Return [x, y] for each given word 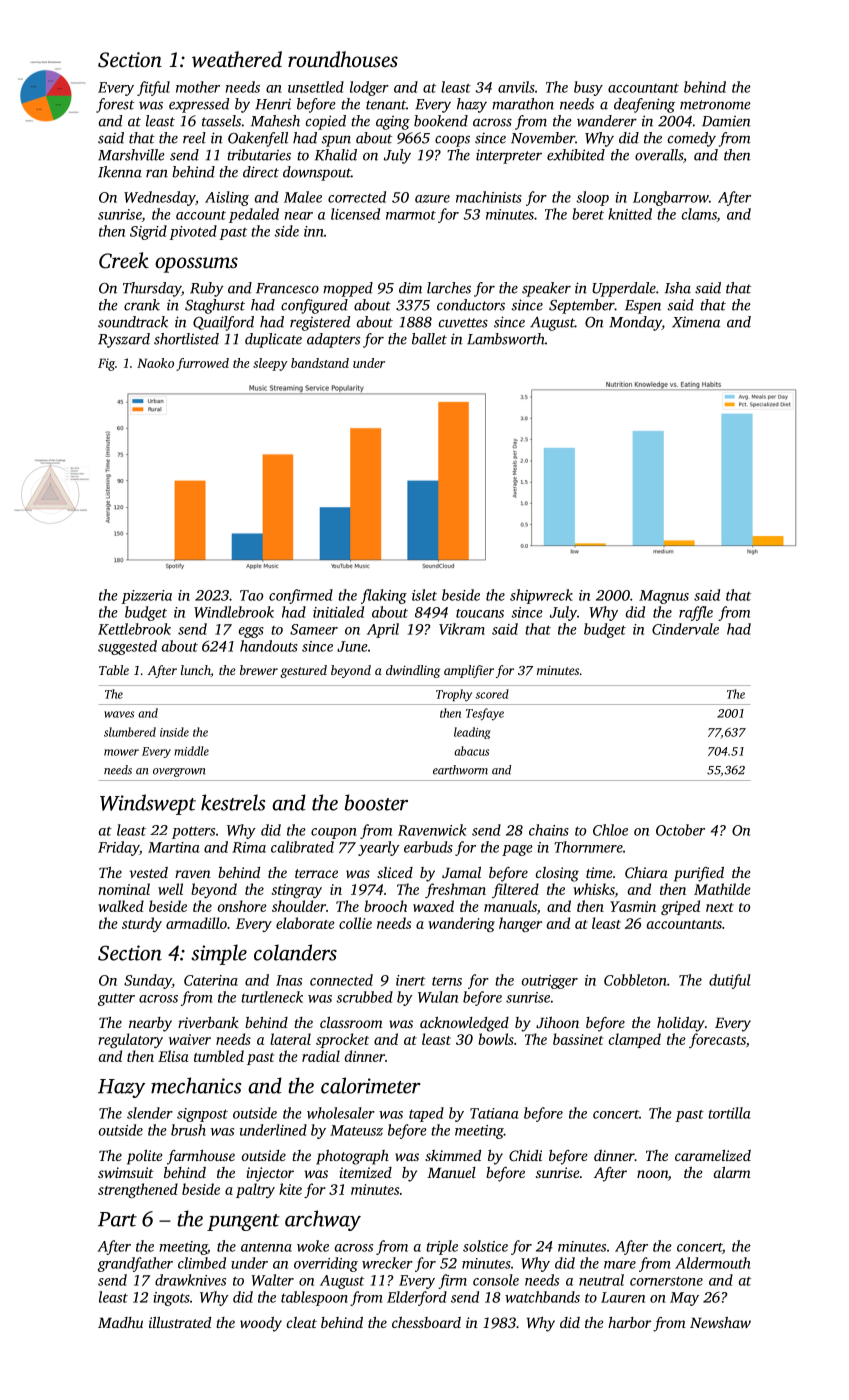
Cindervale [685, 629]
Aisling [227, 198]
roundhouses [343, 59]
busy [588, 88]
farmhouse [201, 1157]
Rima [249, 847]
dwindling [413, 671]
